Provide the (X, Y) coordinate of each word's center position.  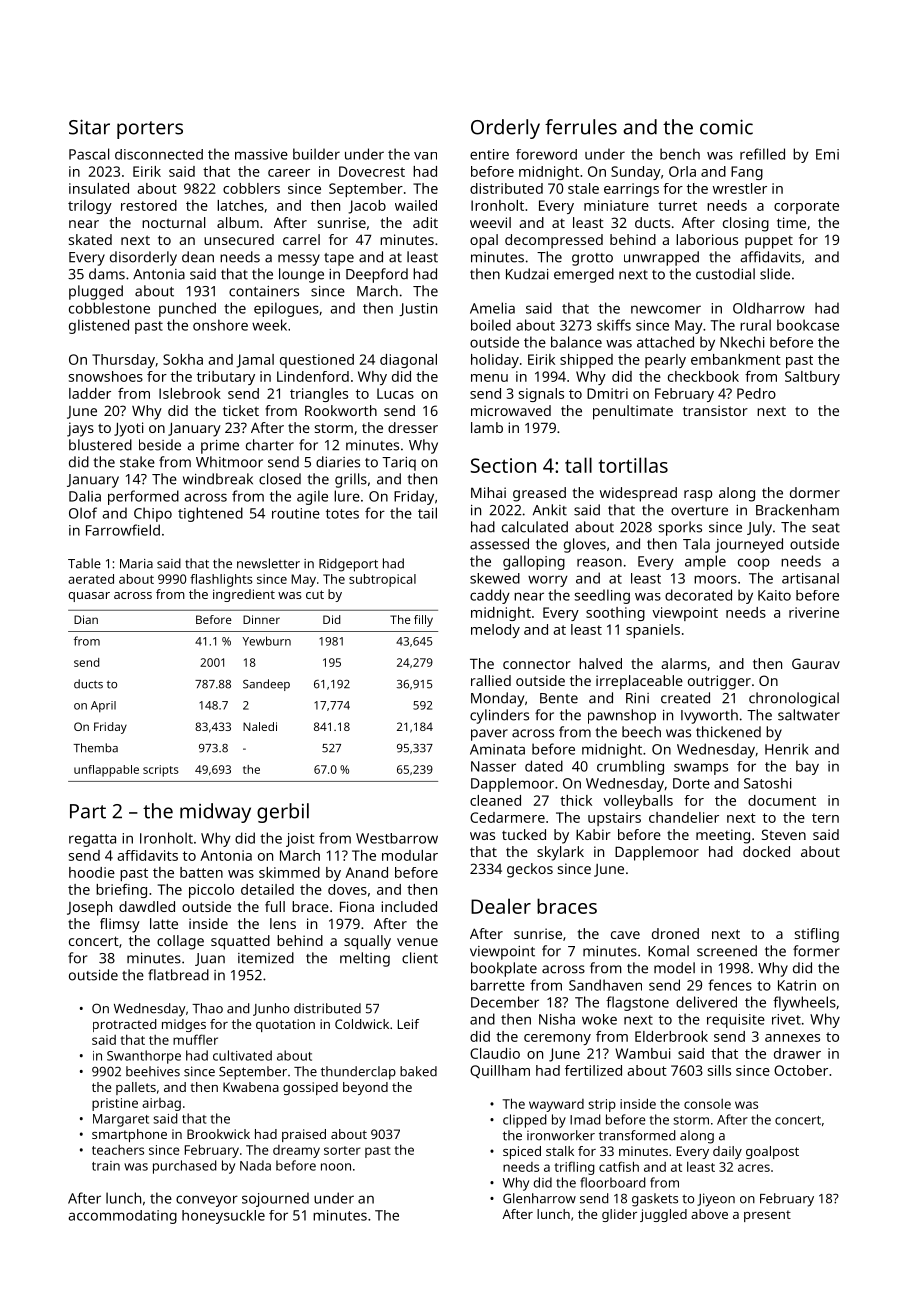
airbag (161, 1104)
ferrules (581, 127)
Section (503, 465)
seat (826, 528)
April (103, 706)
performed (143, 497)
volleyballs (638, 802)
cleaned (495, 800)
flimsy (120, 925)
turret (677, 206)
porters (150, 130)
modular (410, 855)
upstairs (614, 819)
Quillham (500, 1071)
